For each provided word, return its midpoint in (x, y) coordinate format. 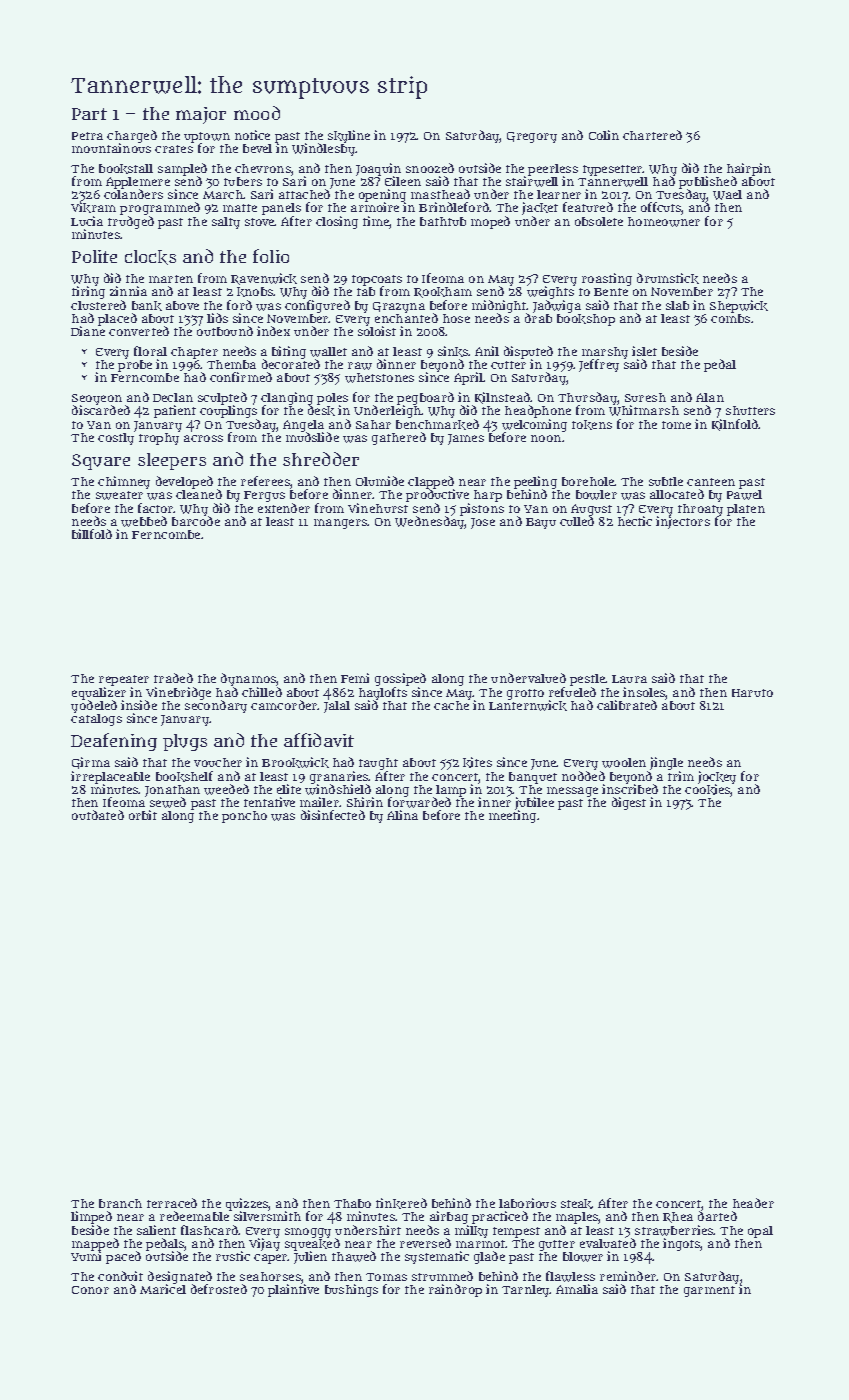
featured (588, 207)
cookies (708, 789)
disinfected (333, 815)
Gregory (532, 137)
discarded (101, 410)
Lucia (87, 221)
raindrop (455, 1290)
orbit (143, 815)
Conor (90, 1290)
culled (577, 521)
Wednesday (430, 522)
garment (709, 1291)
